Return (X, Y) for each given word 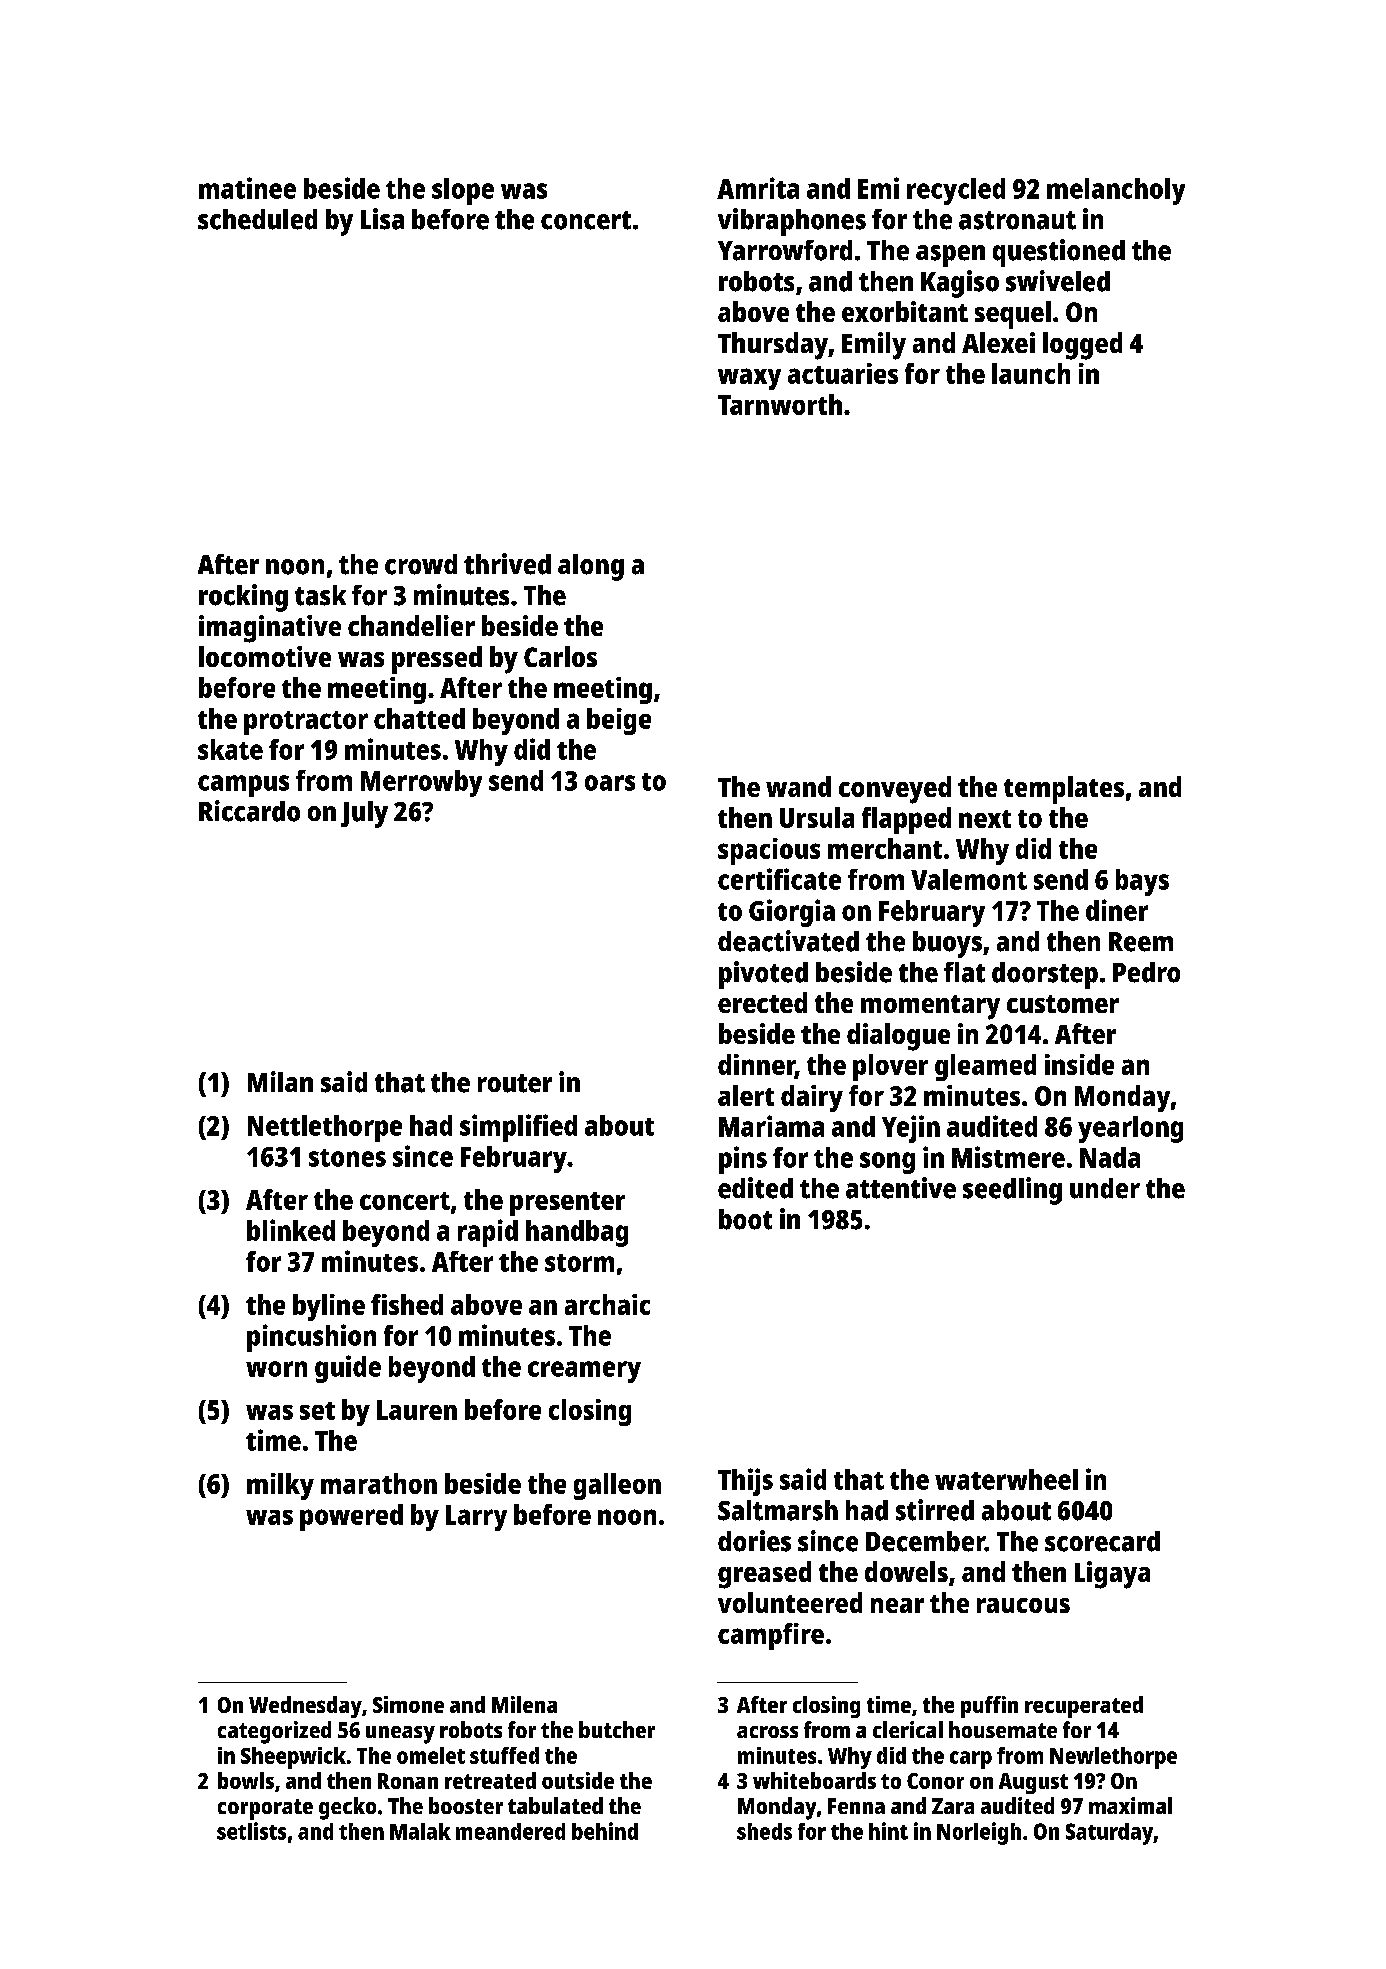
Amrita (758, 188)
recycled (956, 191)
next (985, 819)
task (320, 595)
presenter (567, 1204)
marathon (379, 1483)
